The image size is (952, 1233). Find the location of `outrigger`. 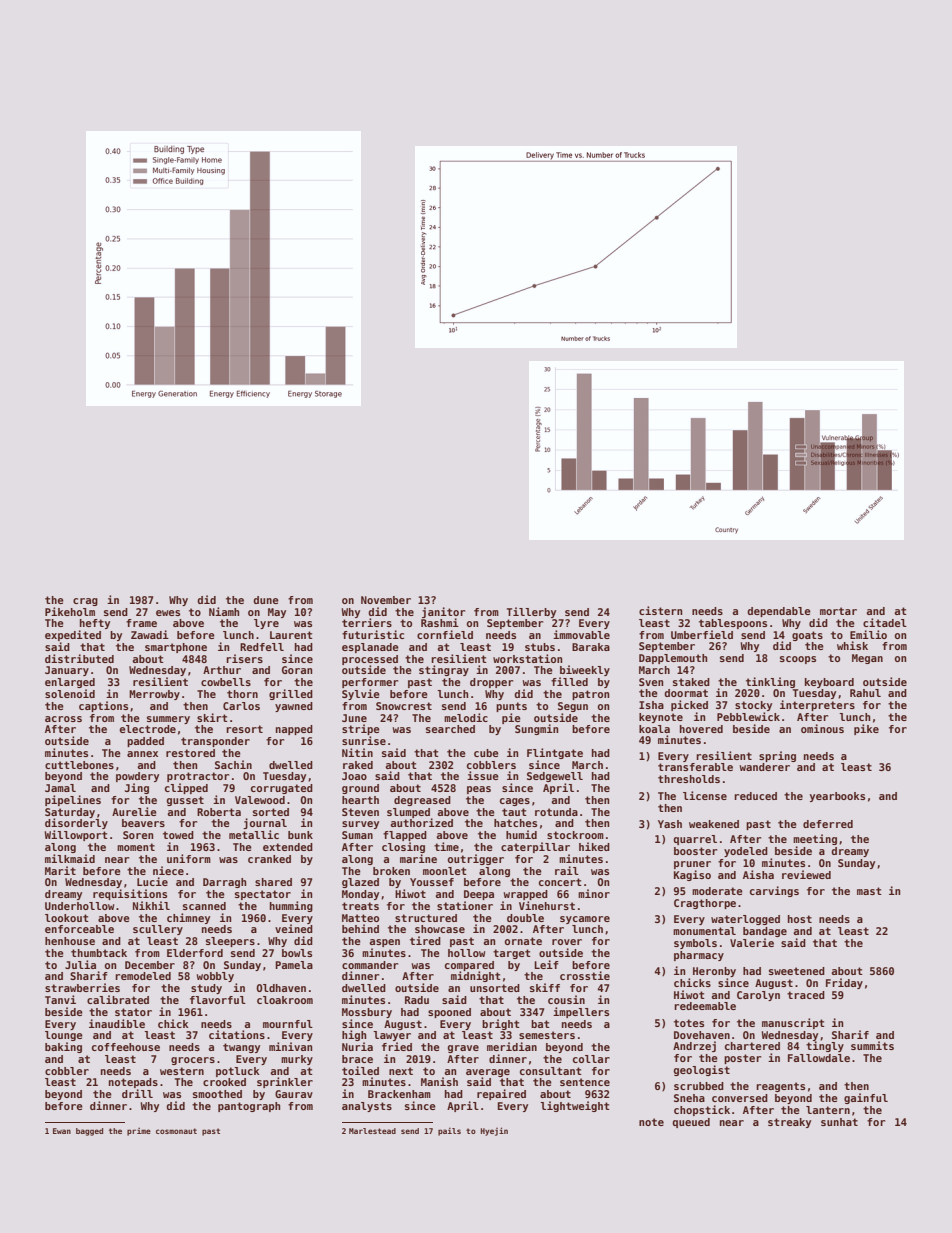

outrigger is located at coordinates (476, 859).
